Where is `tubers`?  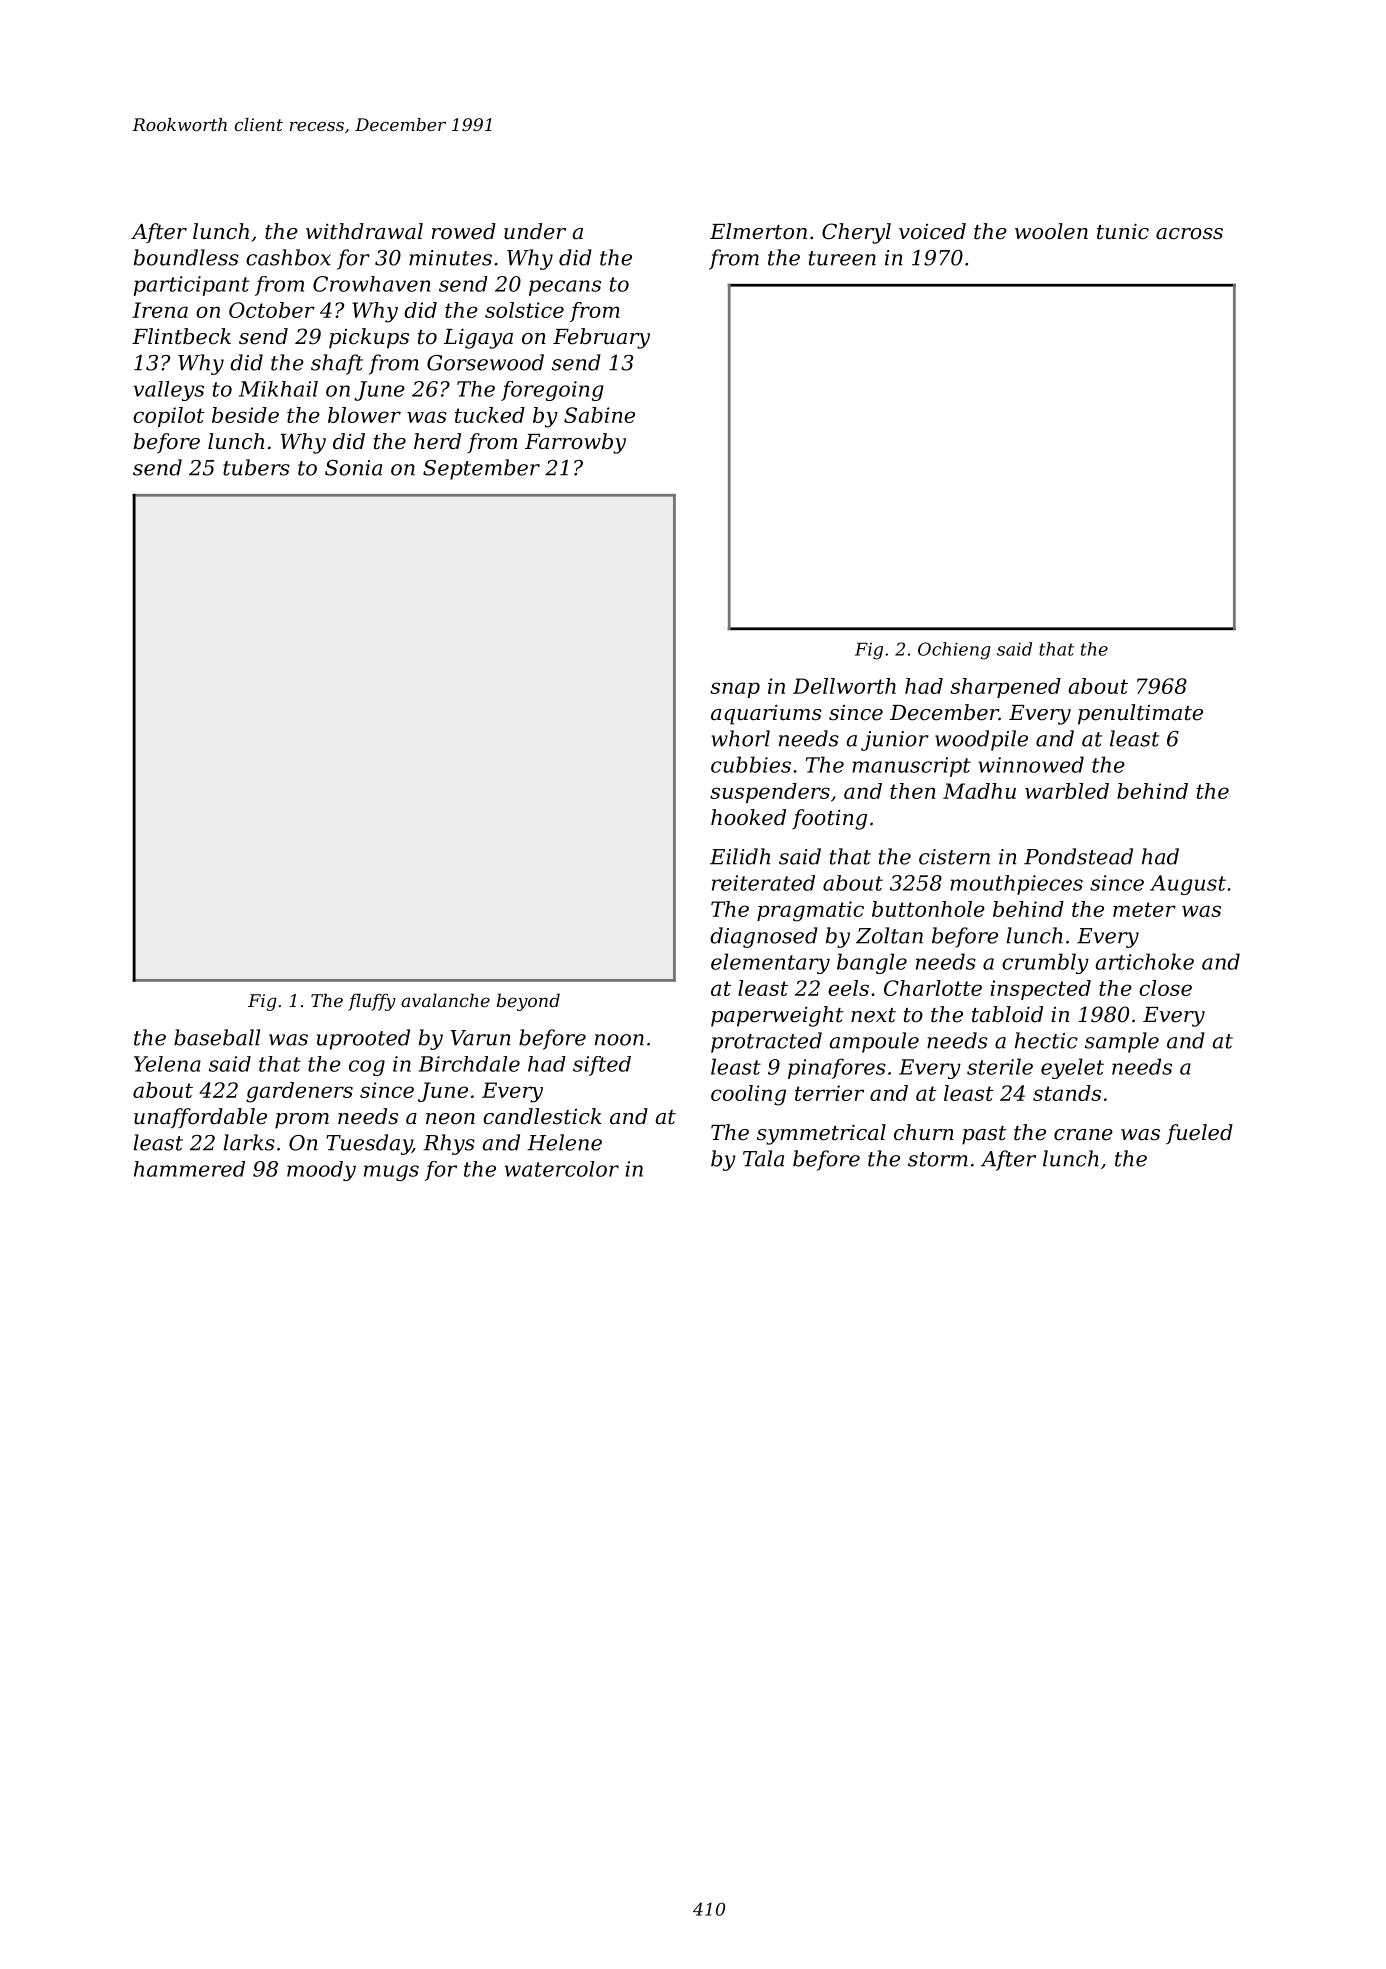 tubers is located at coordinates (256, 467).
